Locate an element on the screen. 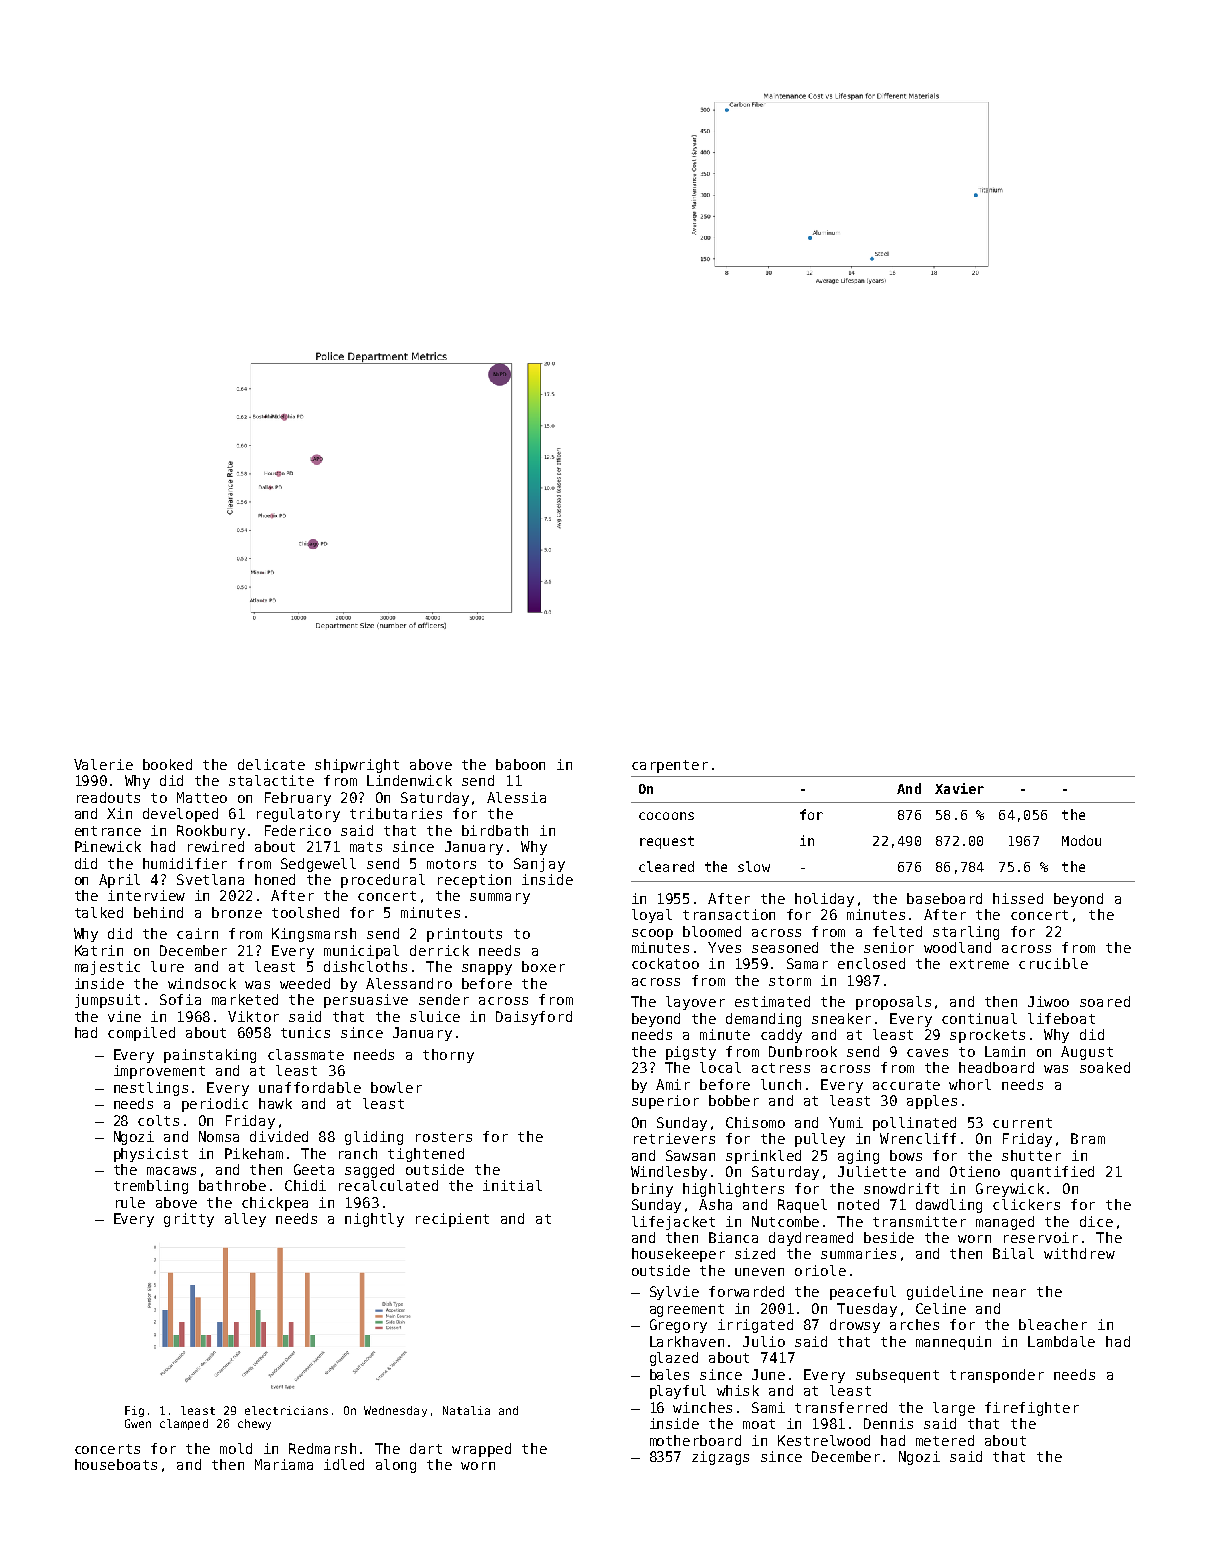 Image resolution: width=1209 pixels, height=1565 pixels. headboard is located at coordinates (996, 1067).
